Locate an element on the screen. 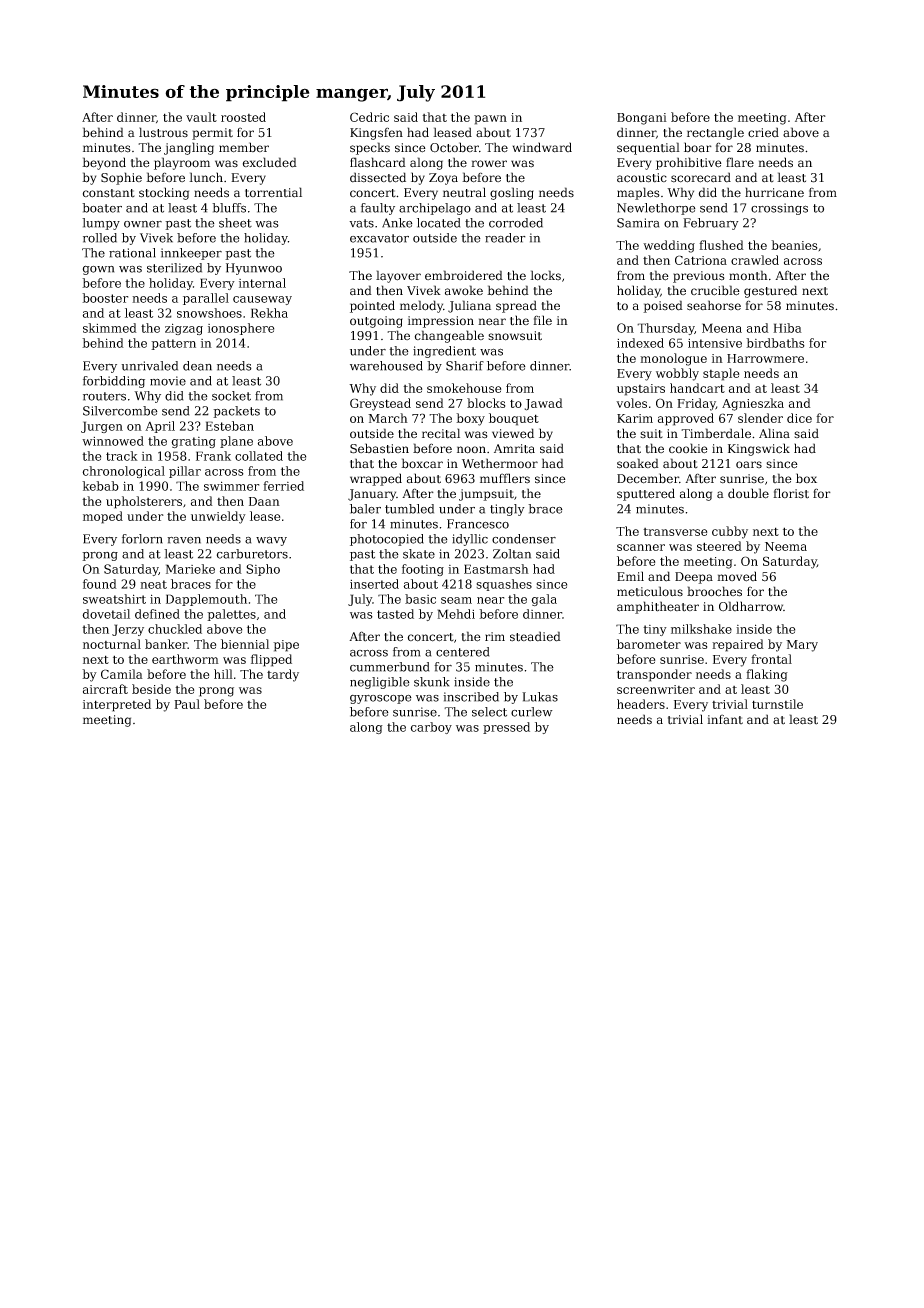  jangling is located at coordinates (189, 148).
